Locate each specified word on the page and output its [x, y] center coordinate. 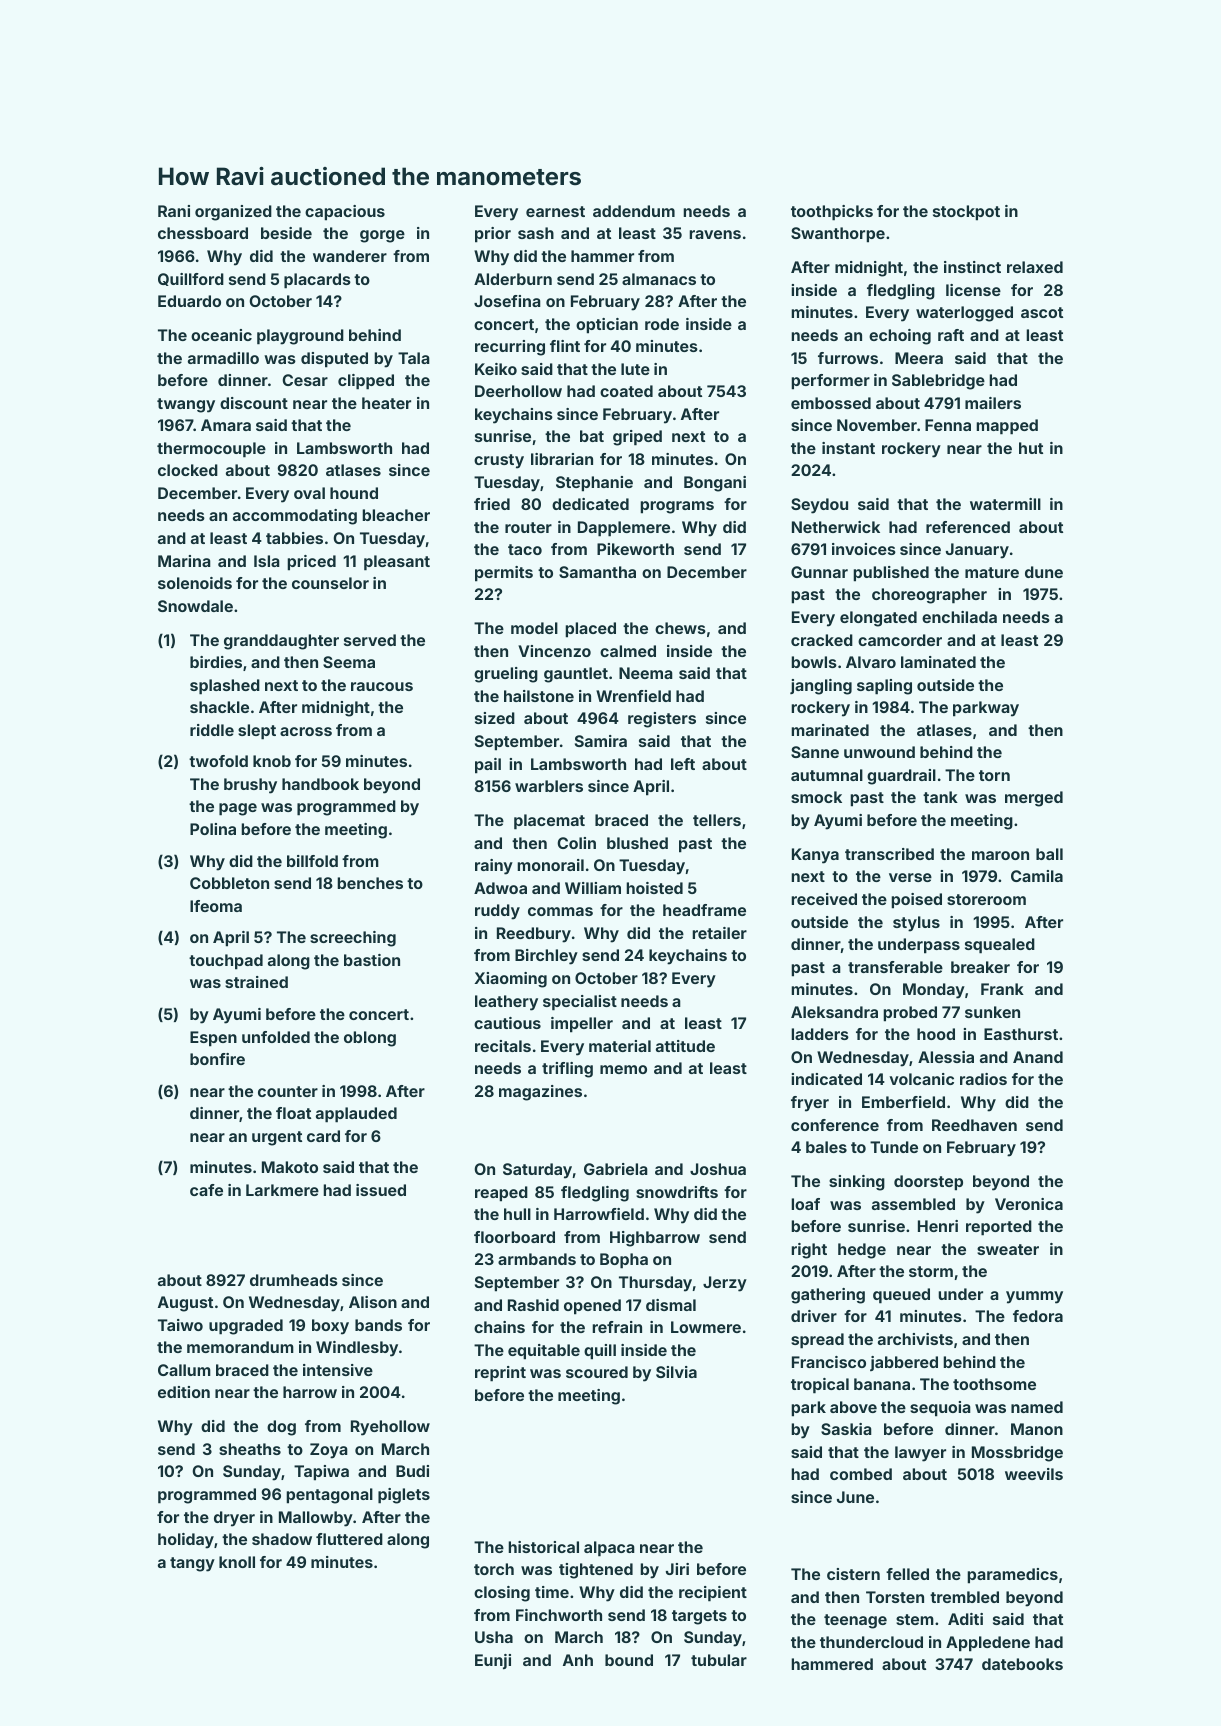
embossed [831, 403]
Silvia [676, 1372]
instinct [972, 267]
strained [256, 982]
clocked [188, 470]
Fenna [948, 425]
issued [381, 1190]
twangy [186, 405]
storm [931, 1271]
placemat [549, 822]
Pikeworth [635, 549]
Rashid [533, 1305]
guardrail [901, 777]
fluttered [349, 1539]
